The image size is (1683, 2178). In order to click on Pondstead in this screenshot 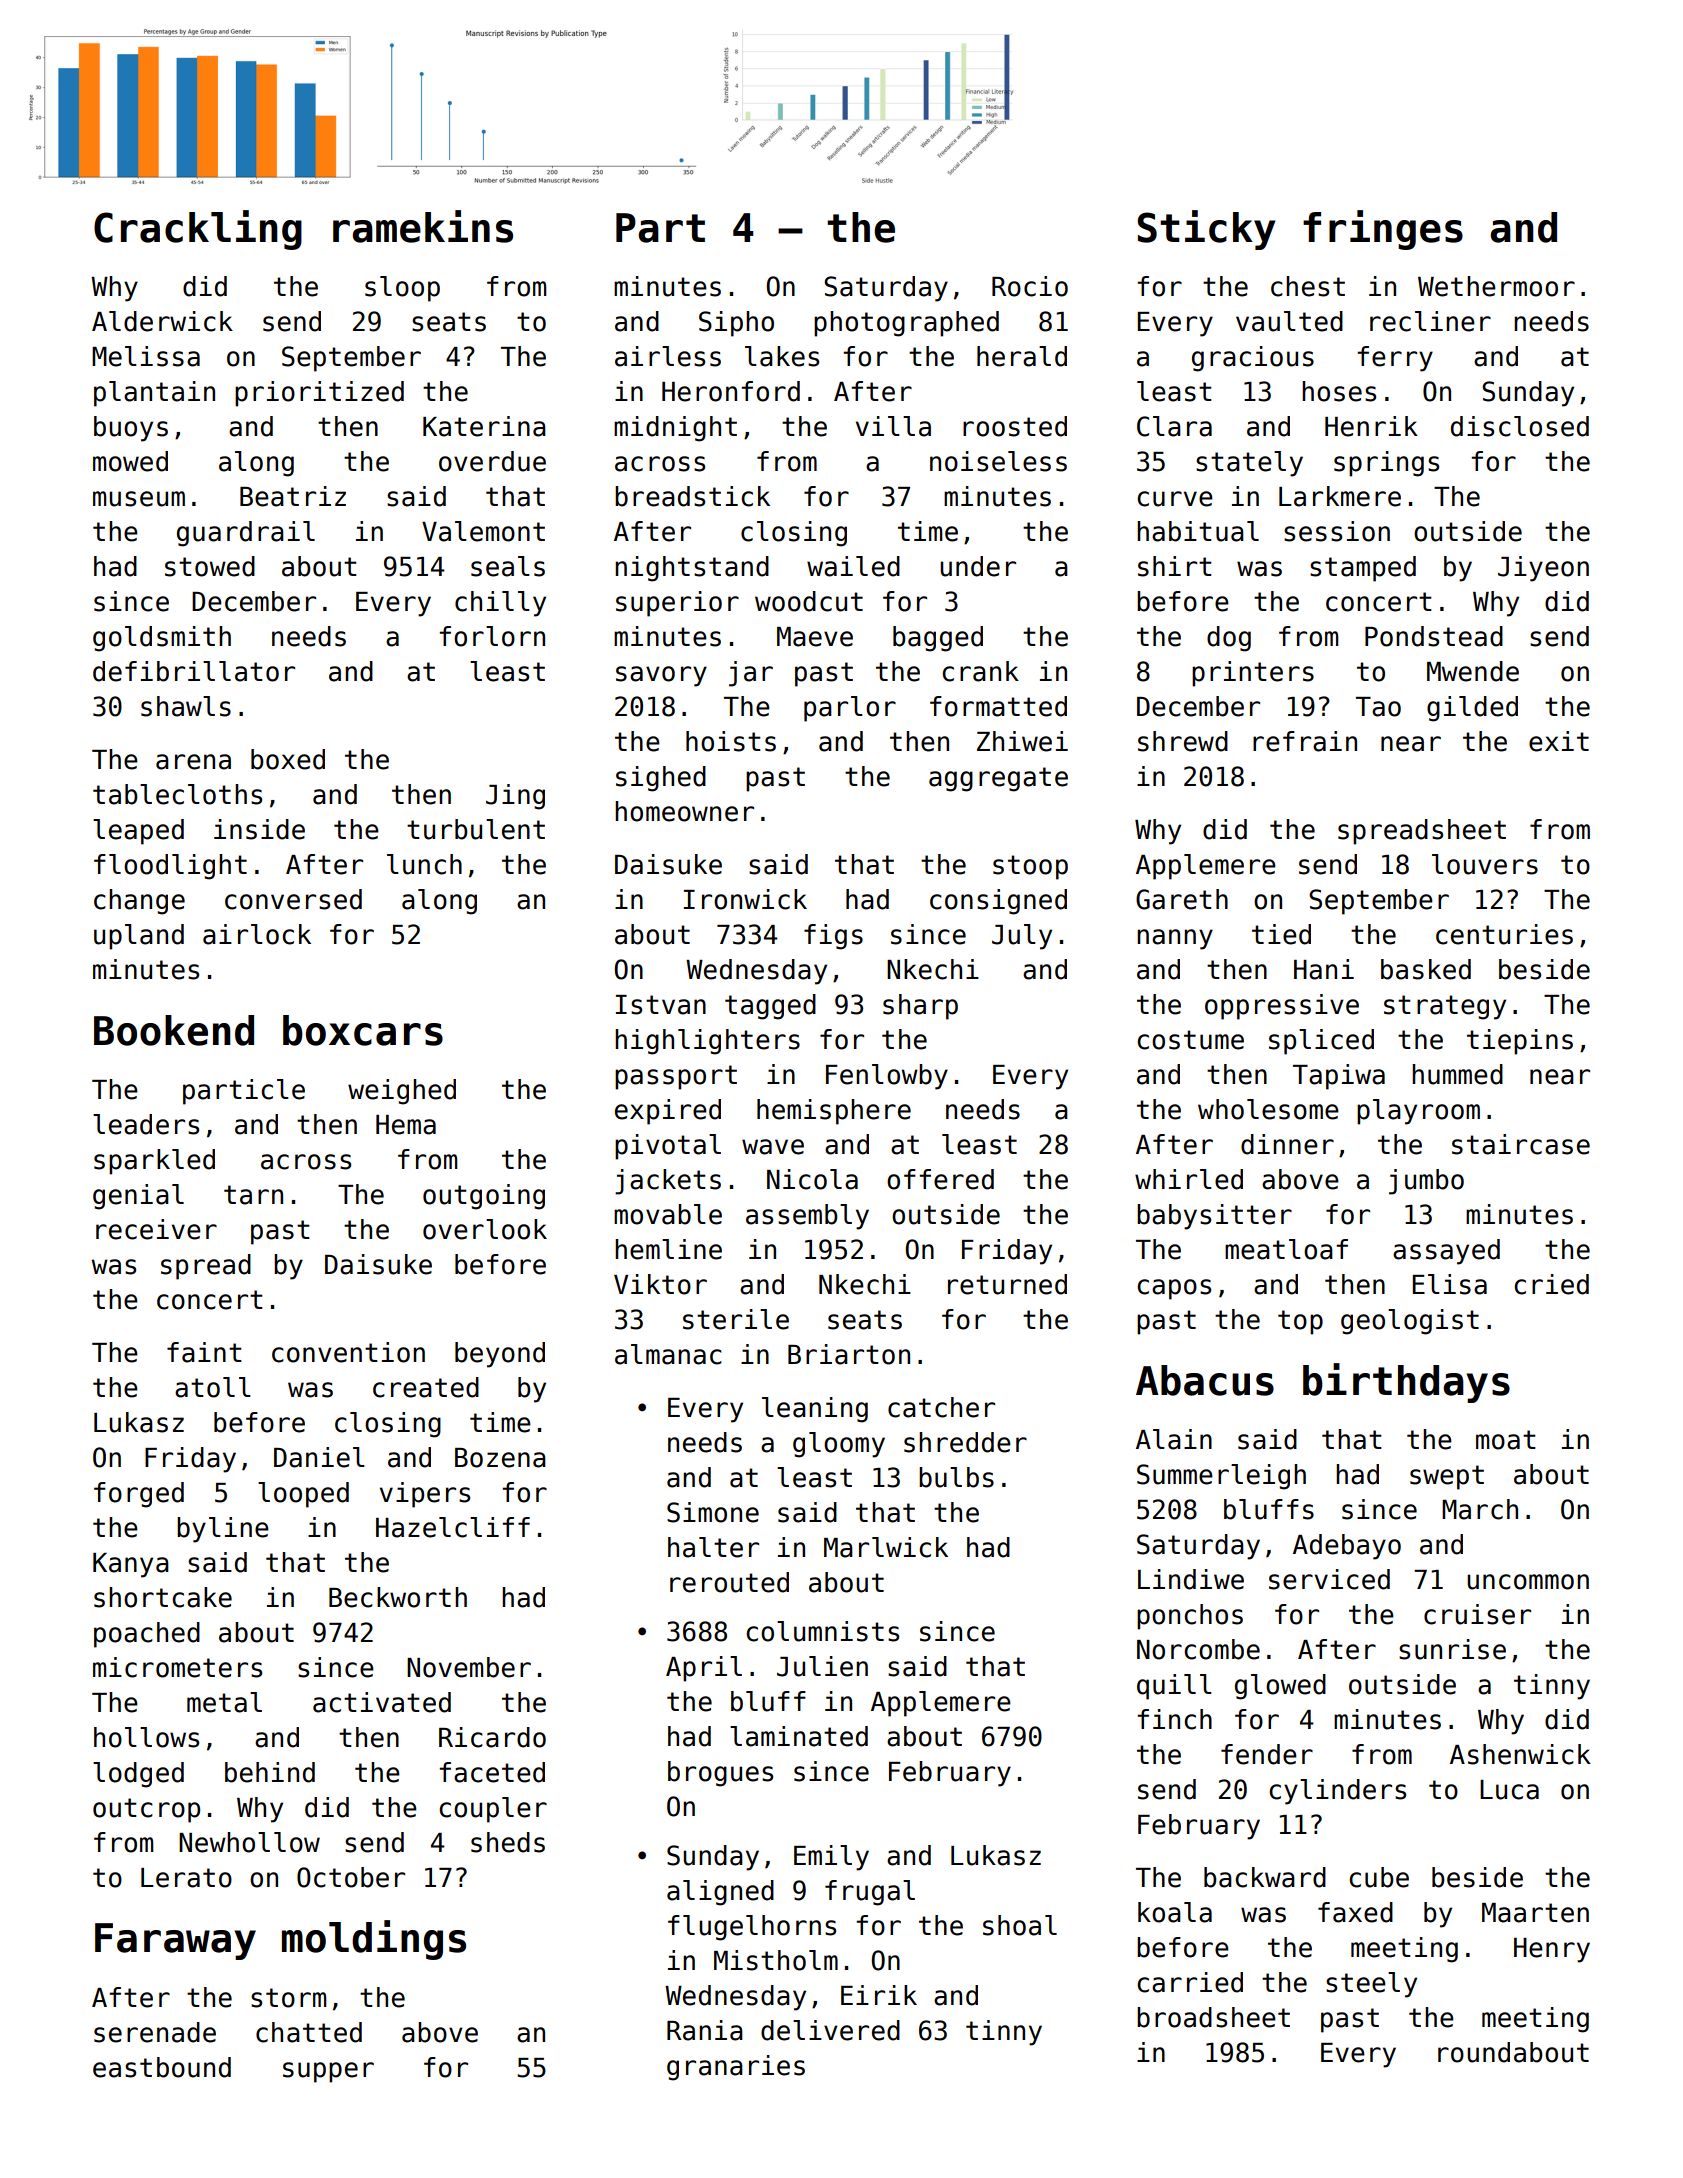, I will do `click(1434, 636)`.
